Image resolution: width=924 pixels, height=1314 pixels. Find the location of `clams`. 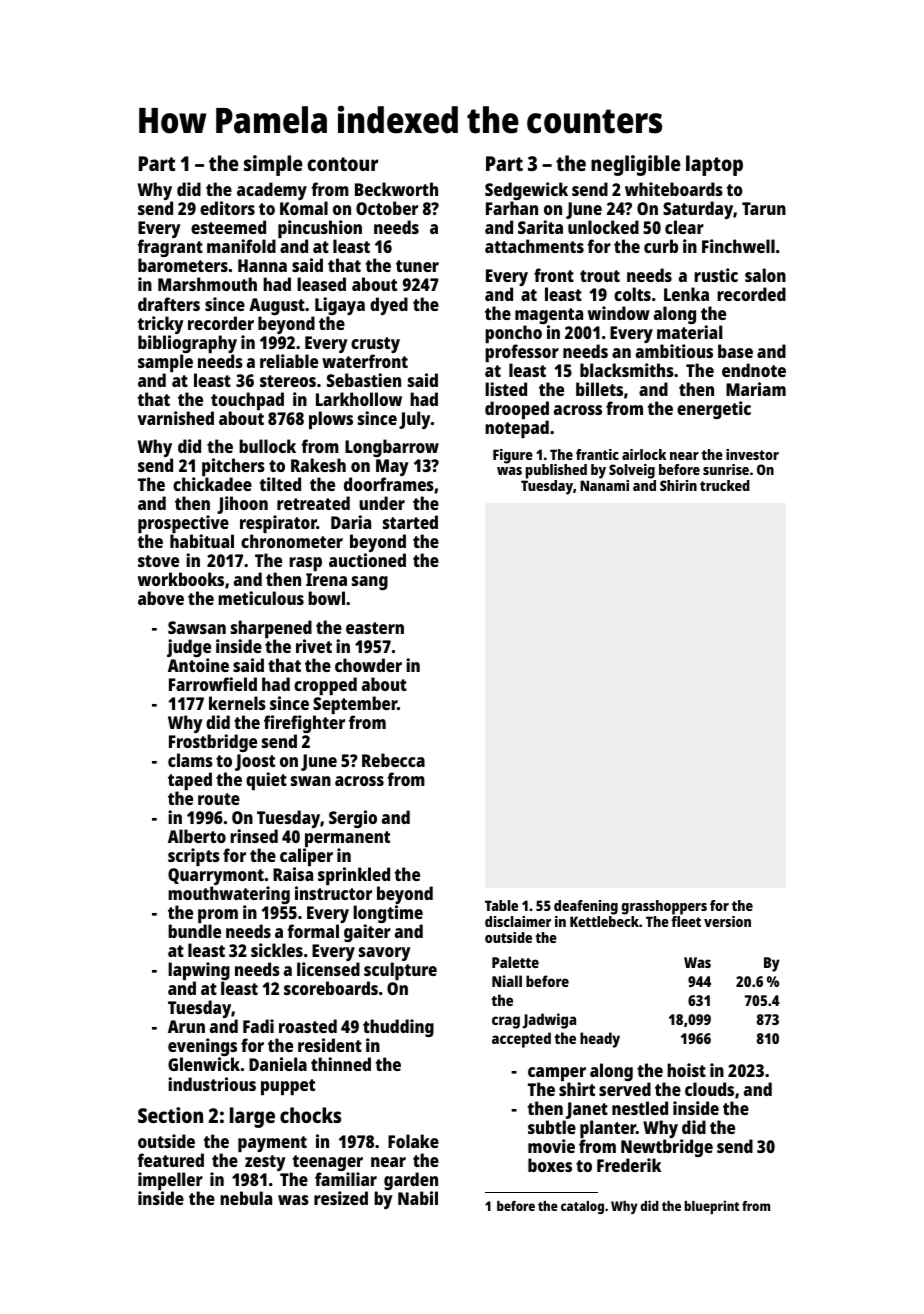

clams is located at coordinates (190, 760).
